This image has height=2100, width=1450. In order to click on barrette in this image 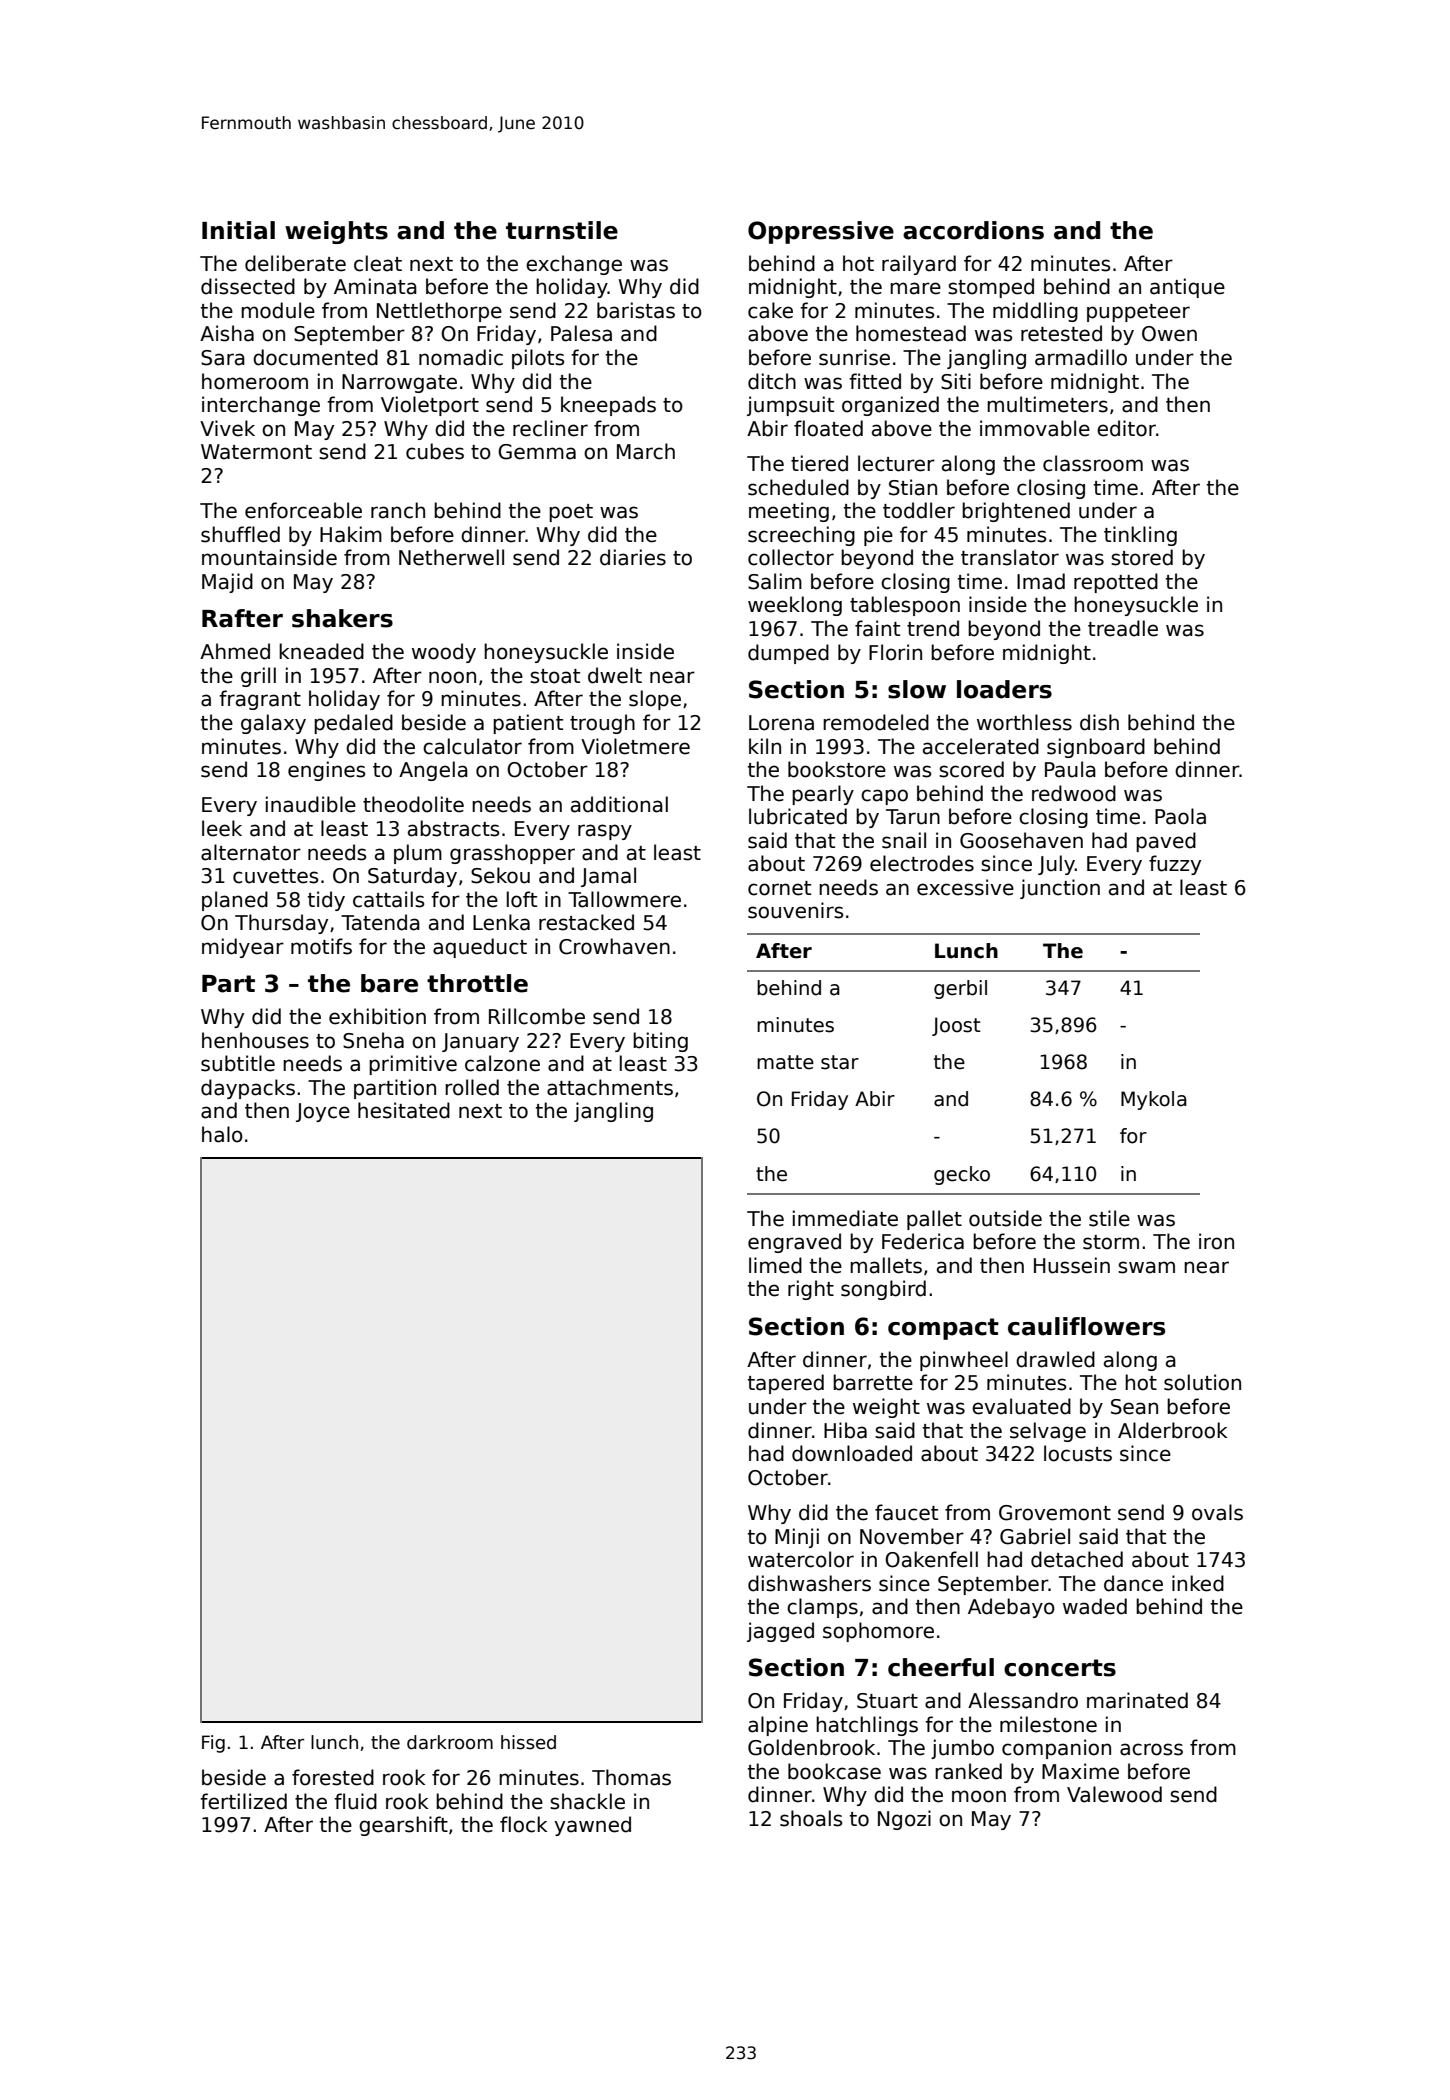, I will do `click(873, 1382)`.
